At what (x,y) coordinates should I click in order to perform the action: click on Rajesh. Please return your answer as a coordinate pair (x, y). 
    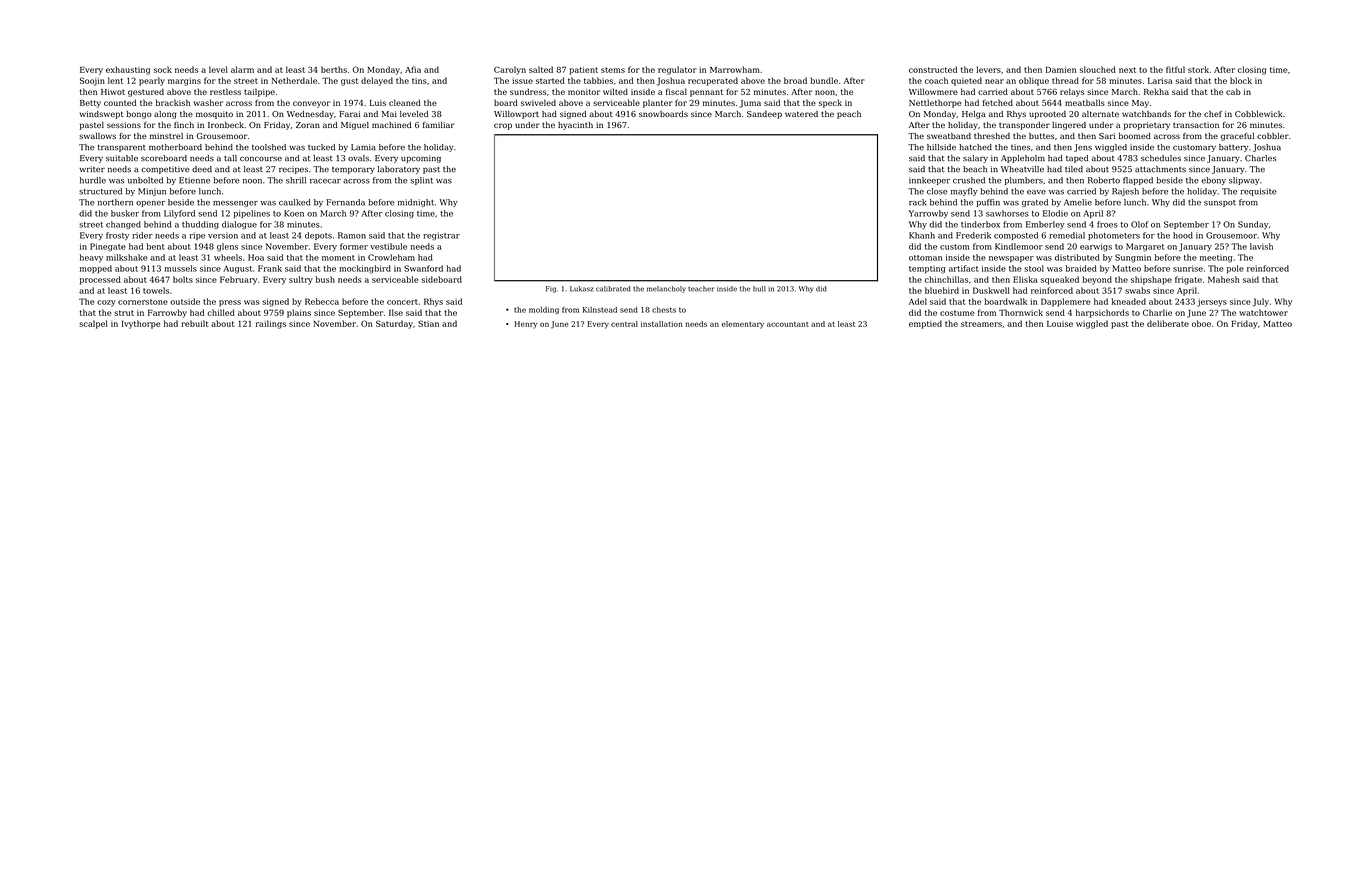
    Looking at the image, I should click on (1125, 192).
